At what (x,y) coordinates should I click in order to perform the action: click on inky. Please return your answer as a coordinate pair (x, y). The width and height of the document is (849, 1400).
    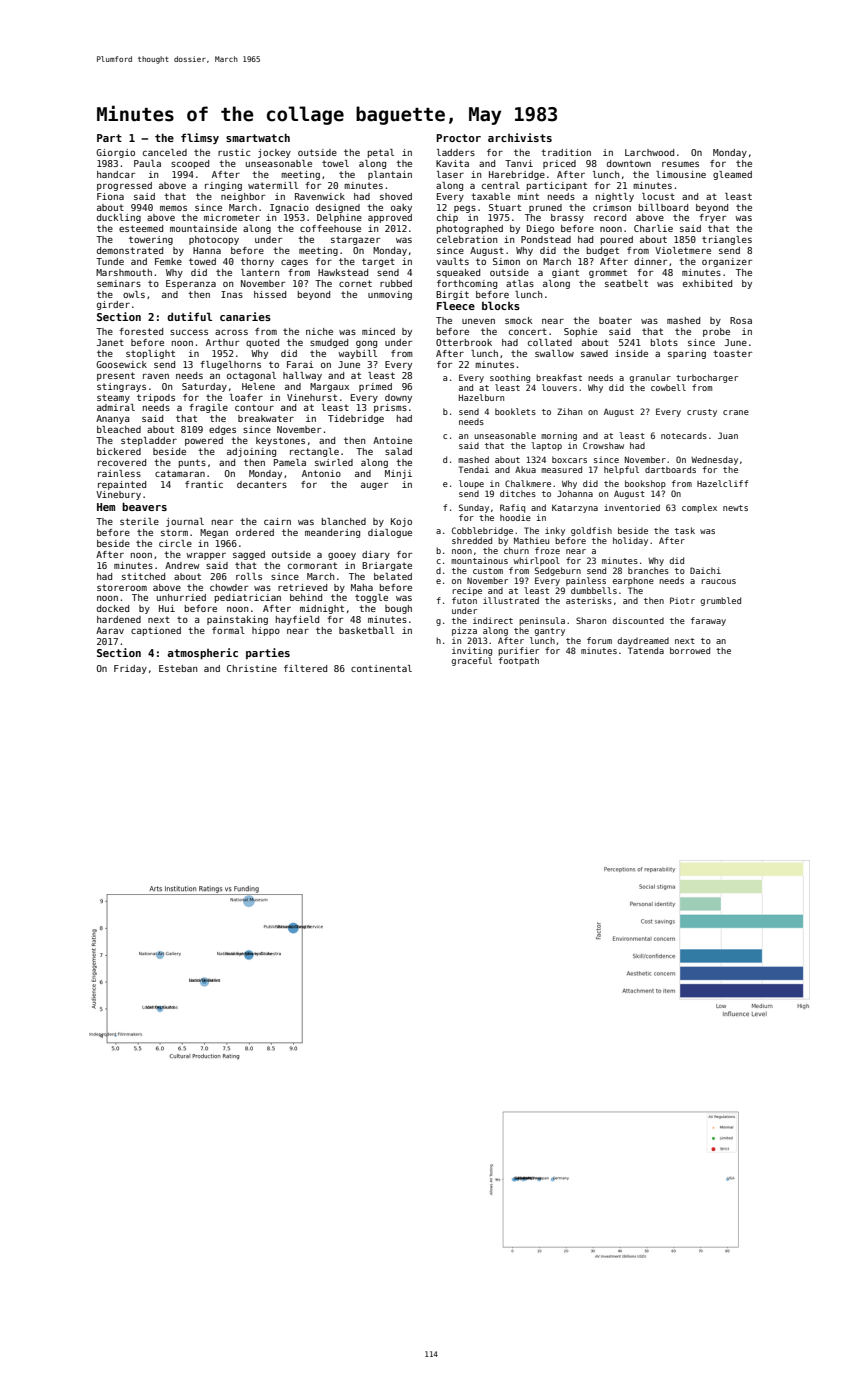
    Looking at the image, I should click on (555, 531).
